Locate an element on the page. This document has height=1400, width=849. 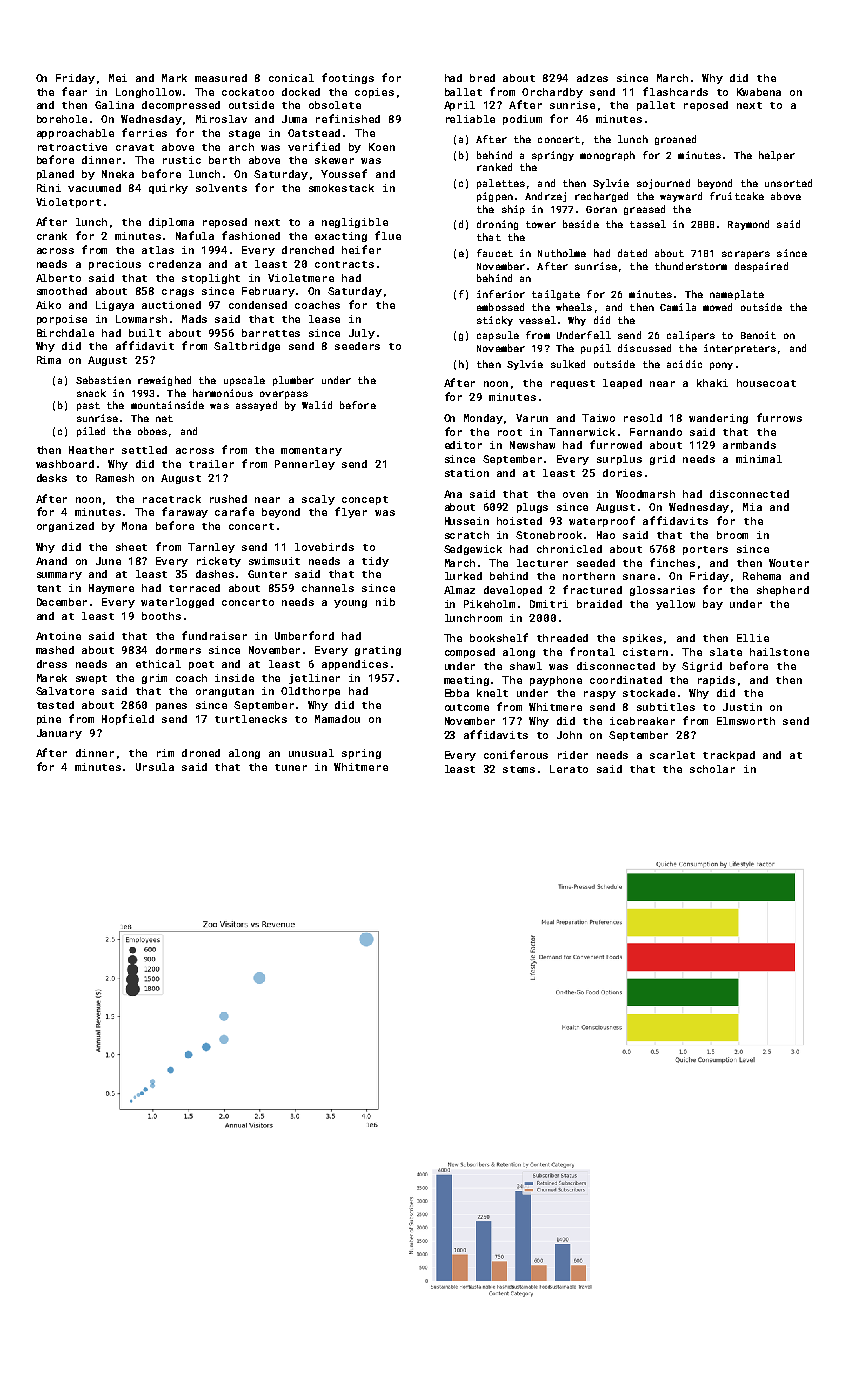
Fernando is located at coordinates (656, 432).
